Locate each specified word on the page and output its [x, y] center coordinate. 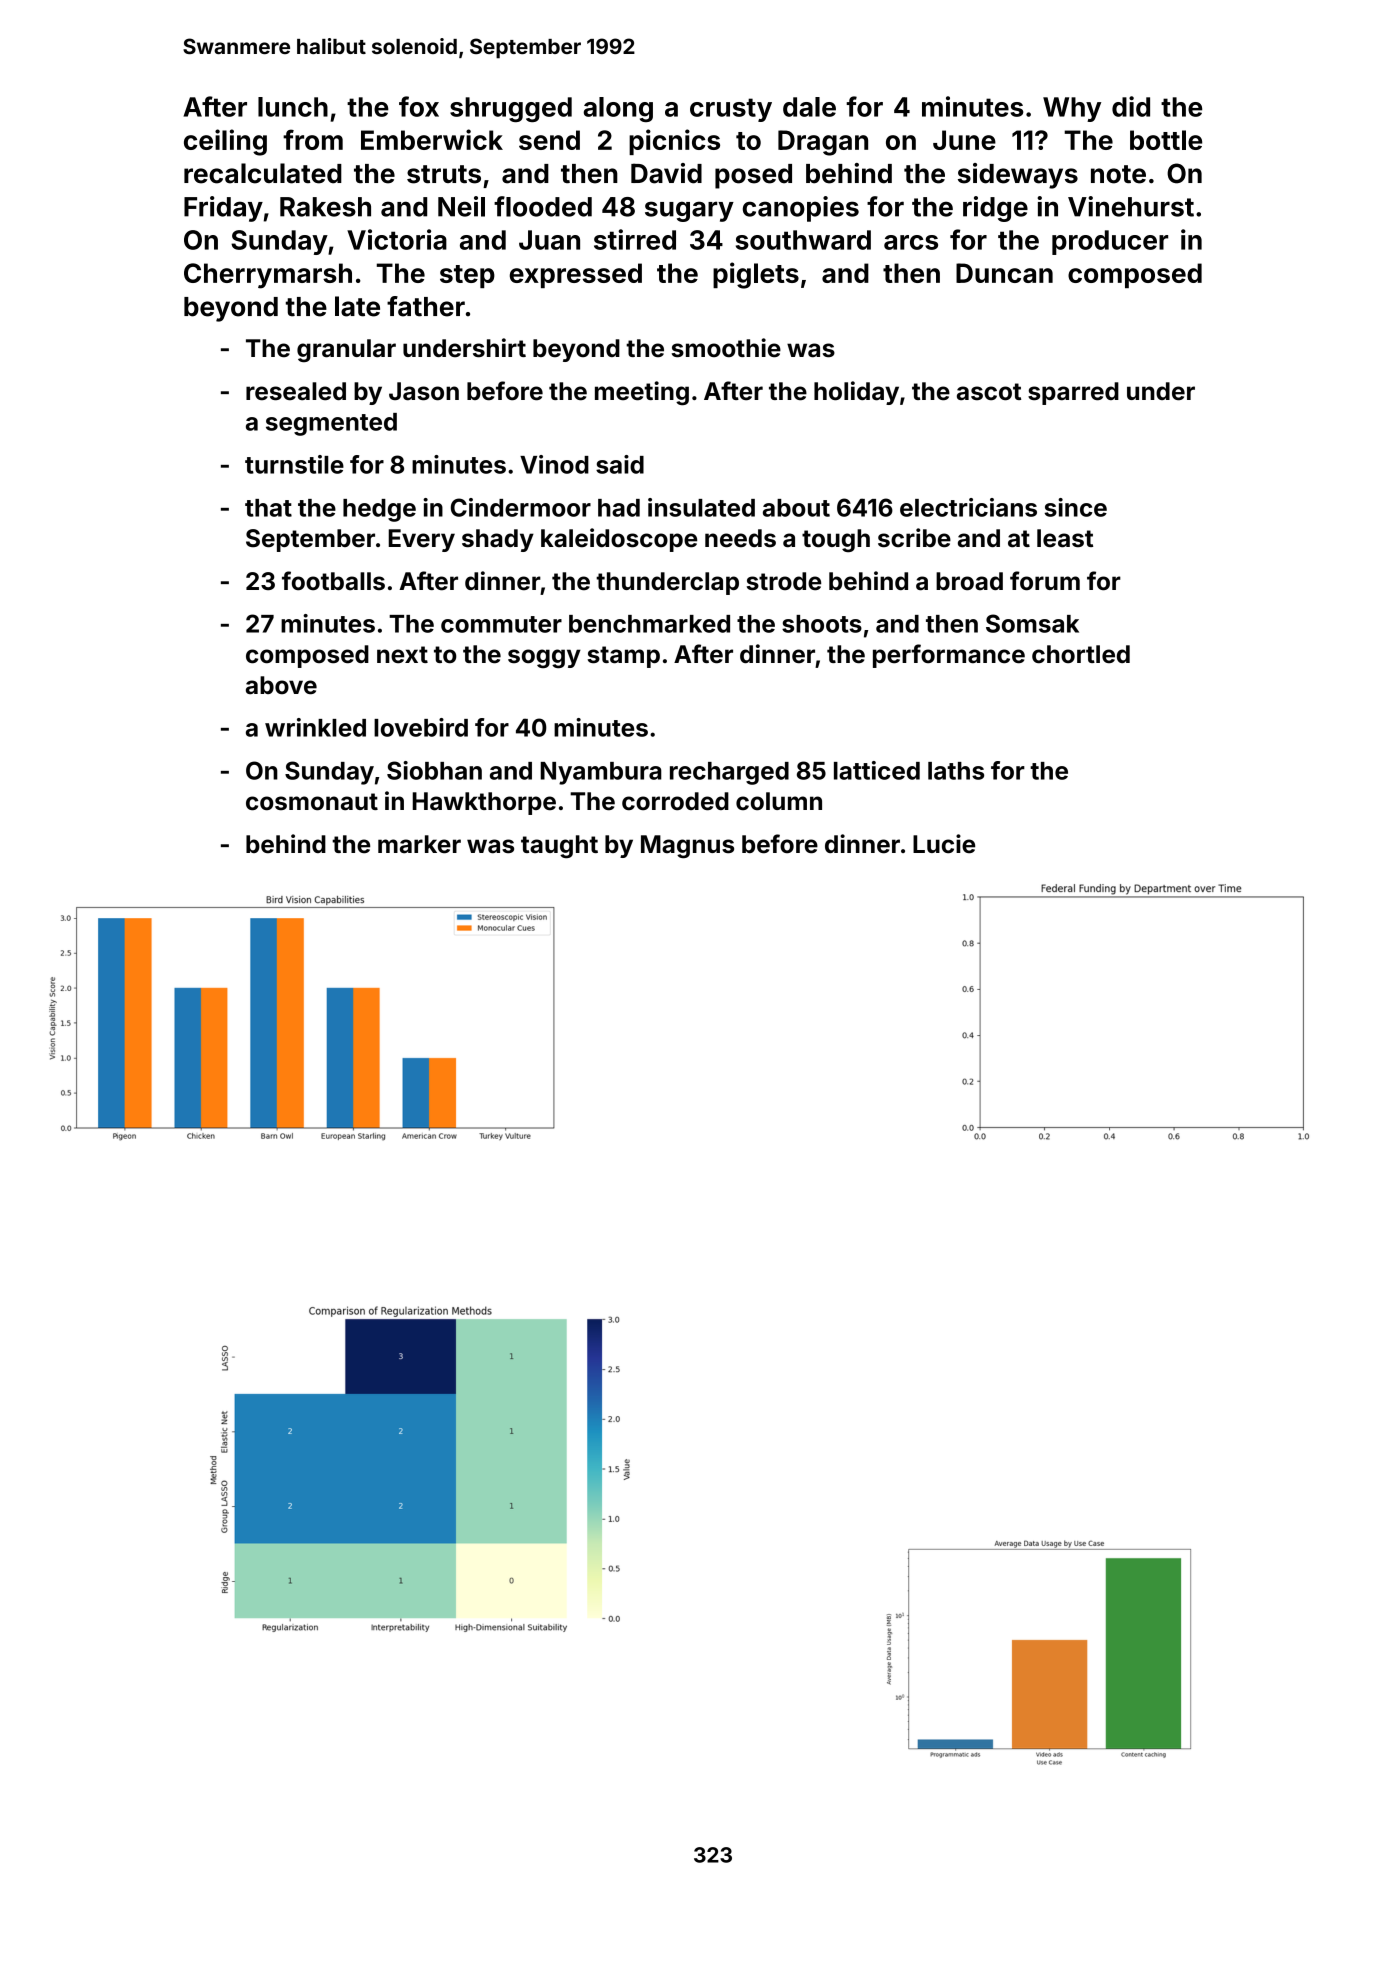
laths [956, 771]
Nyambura [601, 773]
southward [803, 240]
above [281, 685]
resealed [296, 391]
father [426, 306]
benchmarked [649, 624]
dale [809, 107]
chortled [1081, 654]
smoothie [726, 348]
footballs [333, 581]
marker [419, 844]
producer [1110, 242]
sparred [1073, 393]
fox [419, 106]
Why [1072, 109]
